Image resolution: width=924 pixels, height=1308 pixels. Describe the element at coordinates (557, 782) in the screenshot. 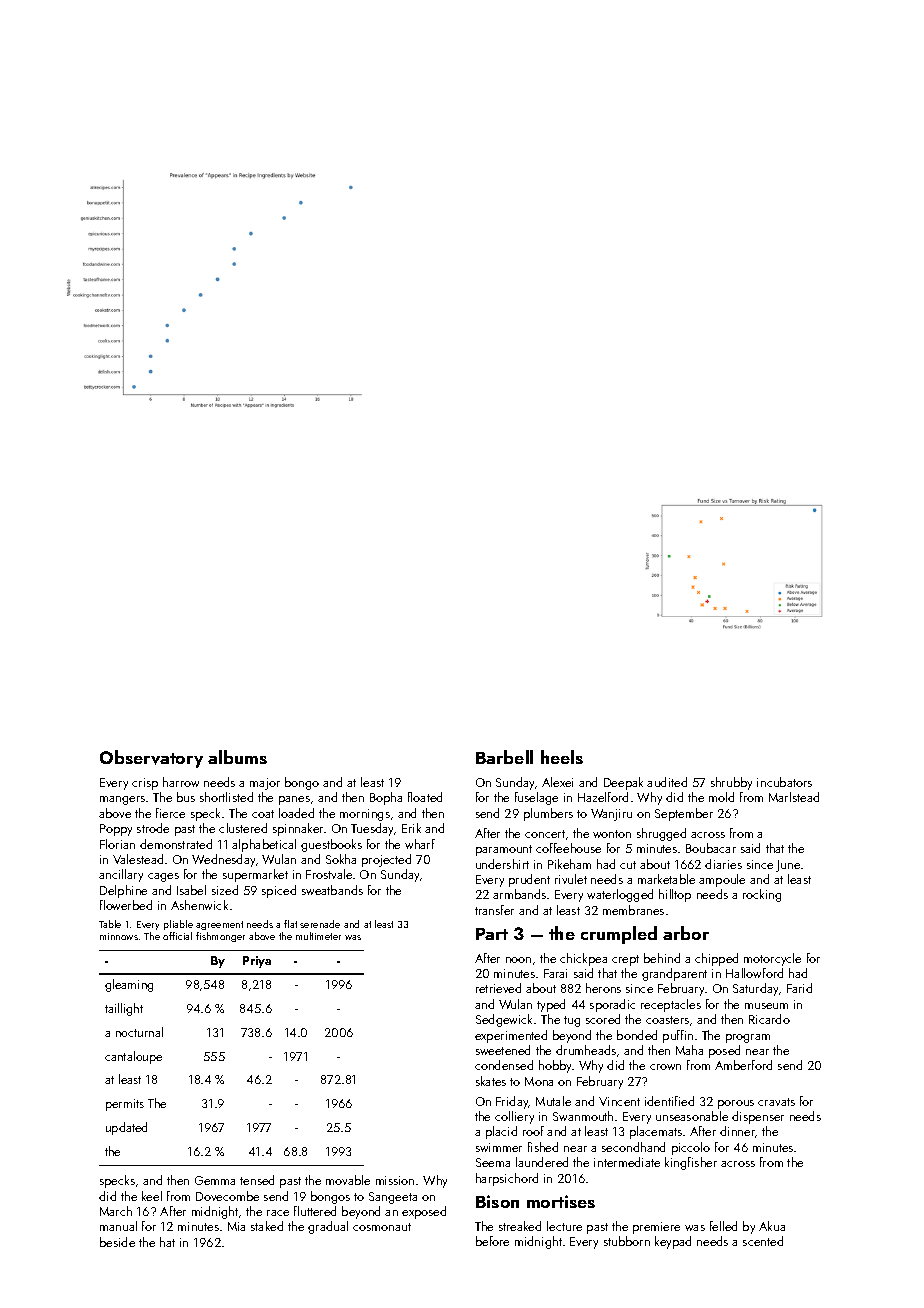

I see `Alexei` at that location.
